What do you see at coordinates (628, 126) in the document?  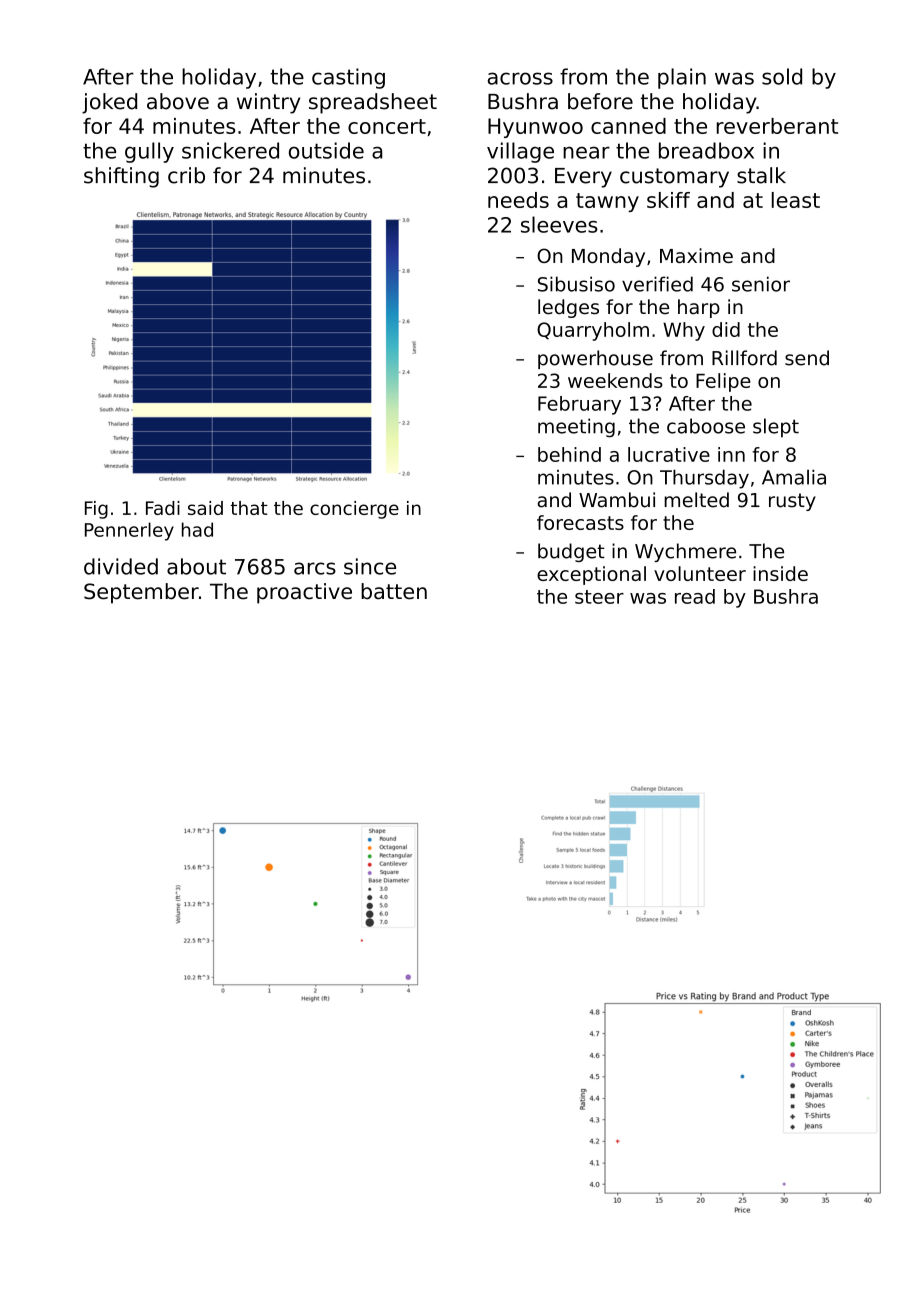 I see `canned` at bounding box center [628, 126].
